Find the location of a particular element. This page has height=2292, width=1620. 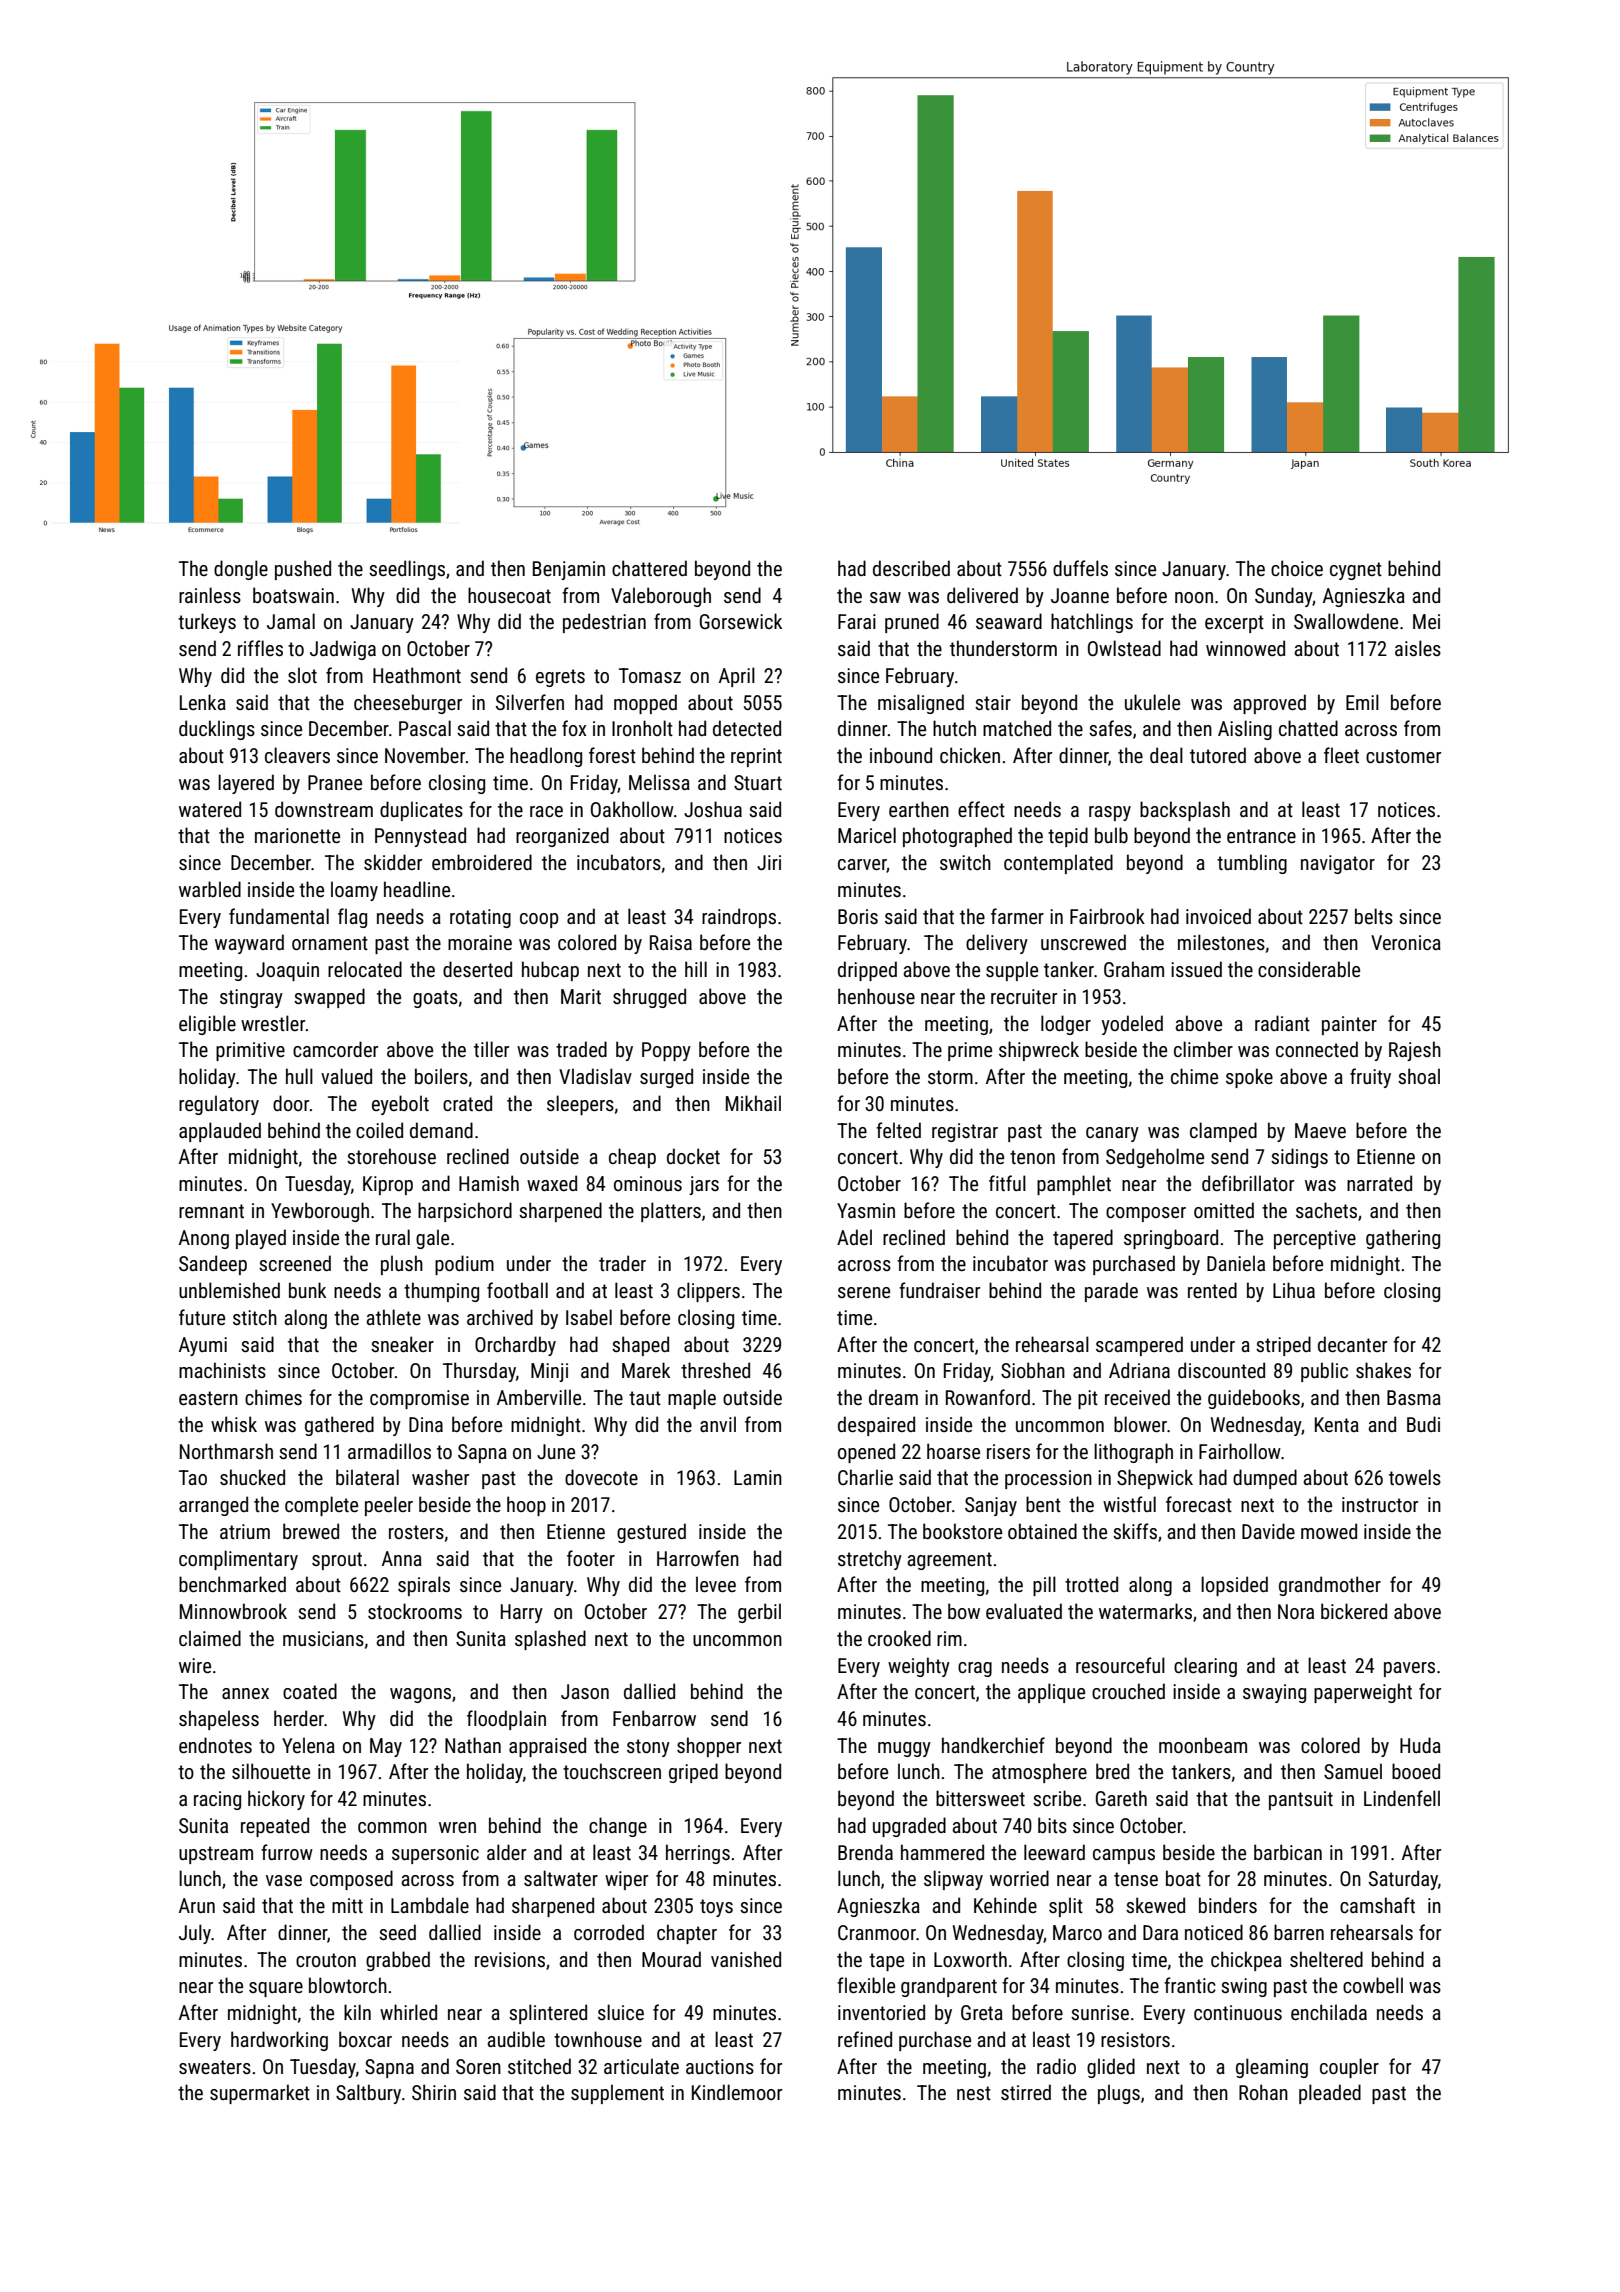

pushed is located at coordinates (303, 570).
